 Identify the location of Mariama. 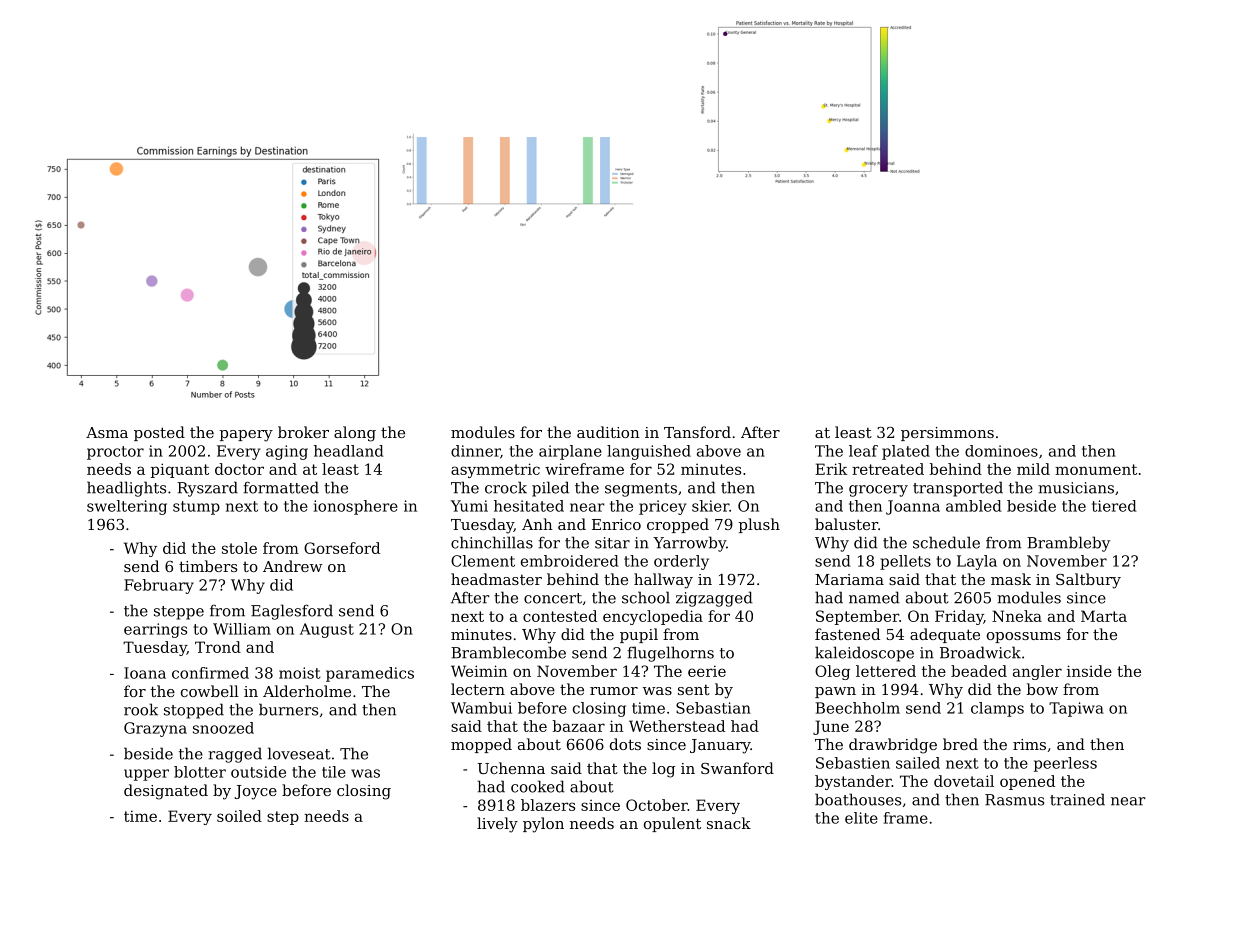
(849, 579).
